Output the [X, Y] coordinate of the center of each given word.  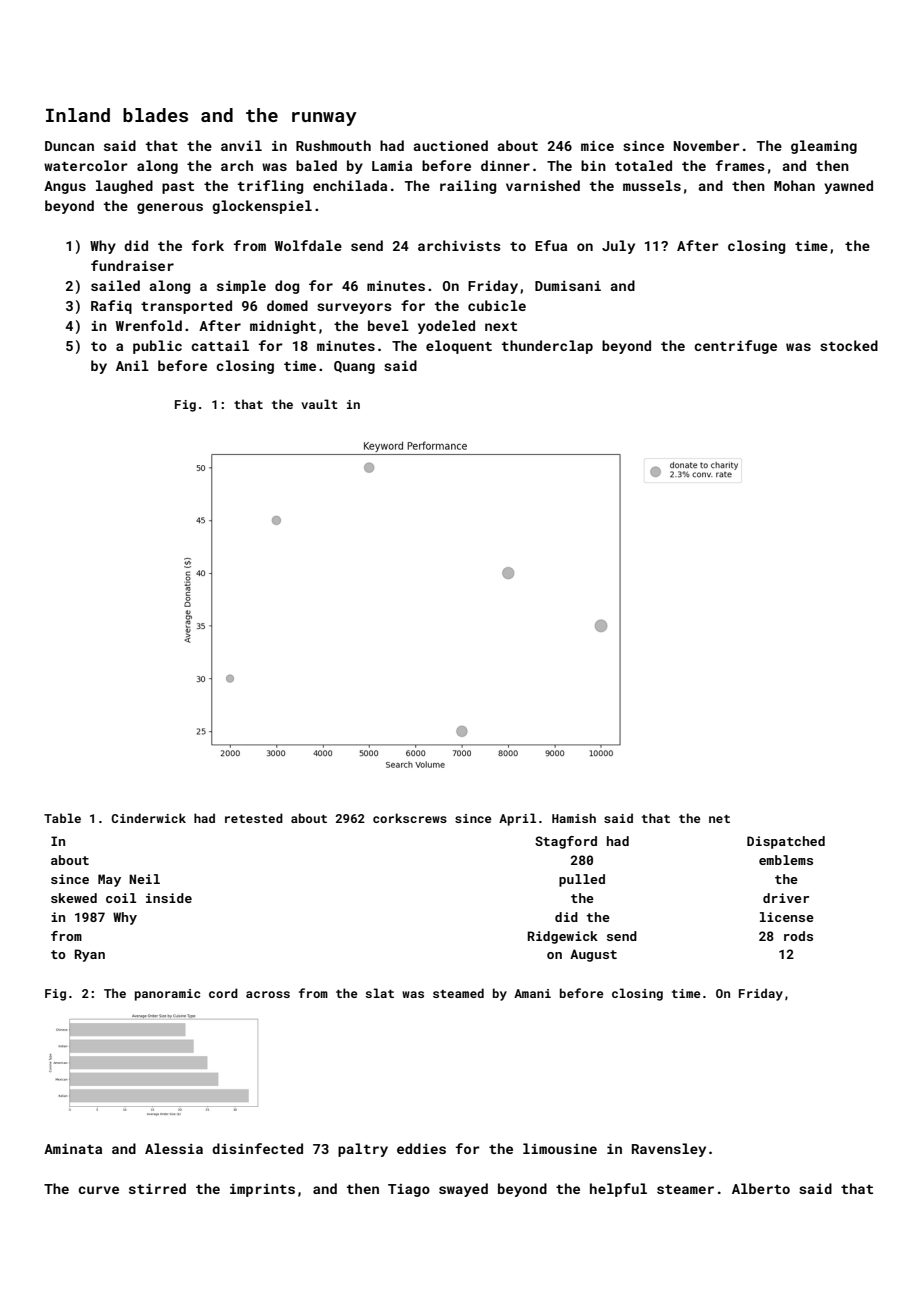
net [719, 819]
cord [223, 993]
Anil [132, 365]
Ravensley [669, 1150]
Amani [532, 993]
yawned [848, 187]
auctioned [451, 145]
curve [98, 1190]
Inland [78, 115]
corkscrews [410, 818]
